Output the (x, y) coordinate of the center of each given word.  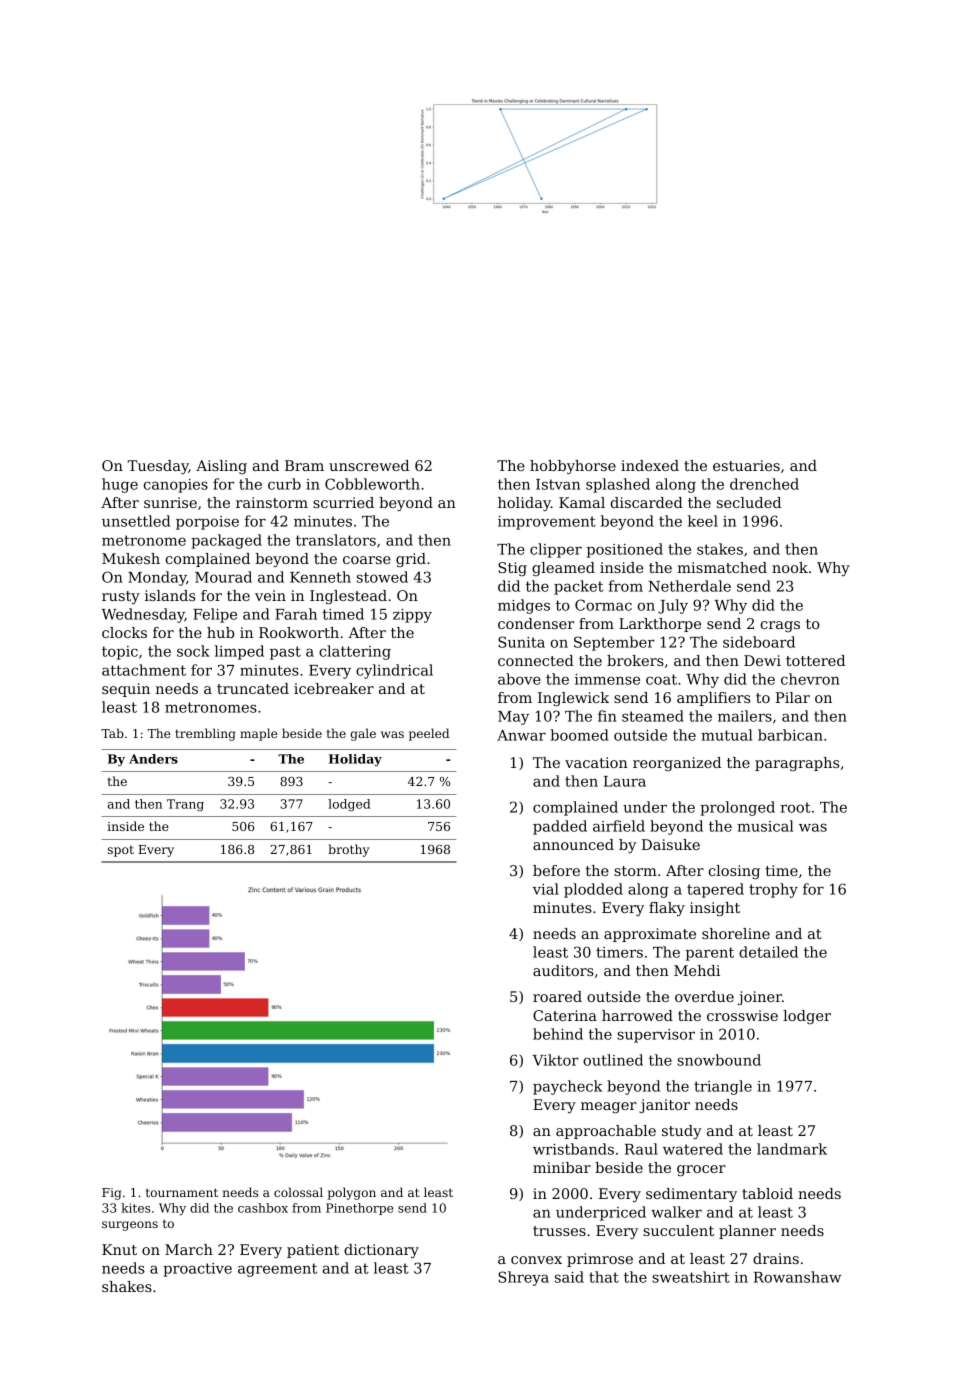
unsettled (136, 521)
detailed (768, 952)
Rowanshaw (797, 1277)
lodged (349, 805)
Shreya (523, 1278)
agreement (277, 1270)
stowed (382, 577)
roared (557, 996)
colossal (298, 1192)
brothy (348, 850)
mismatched (722, 567)
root (796, 807)
